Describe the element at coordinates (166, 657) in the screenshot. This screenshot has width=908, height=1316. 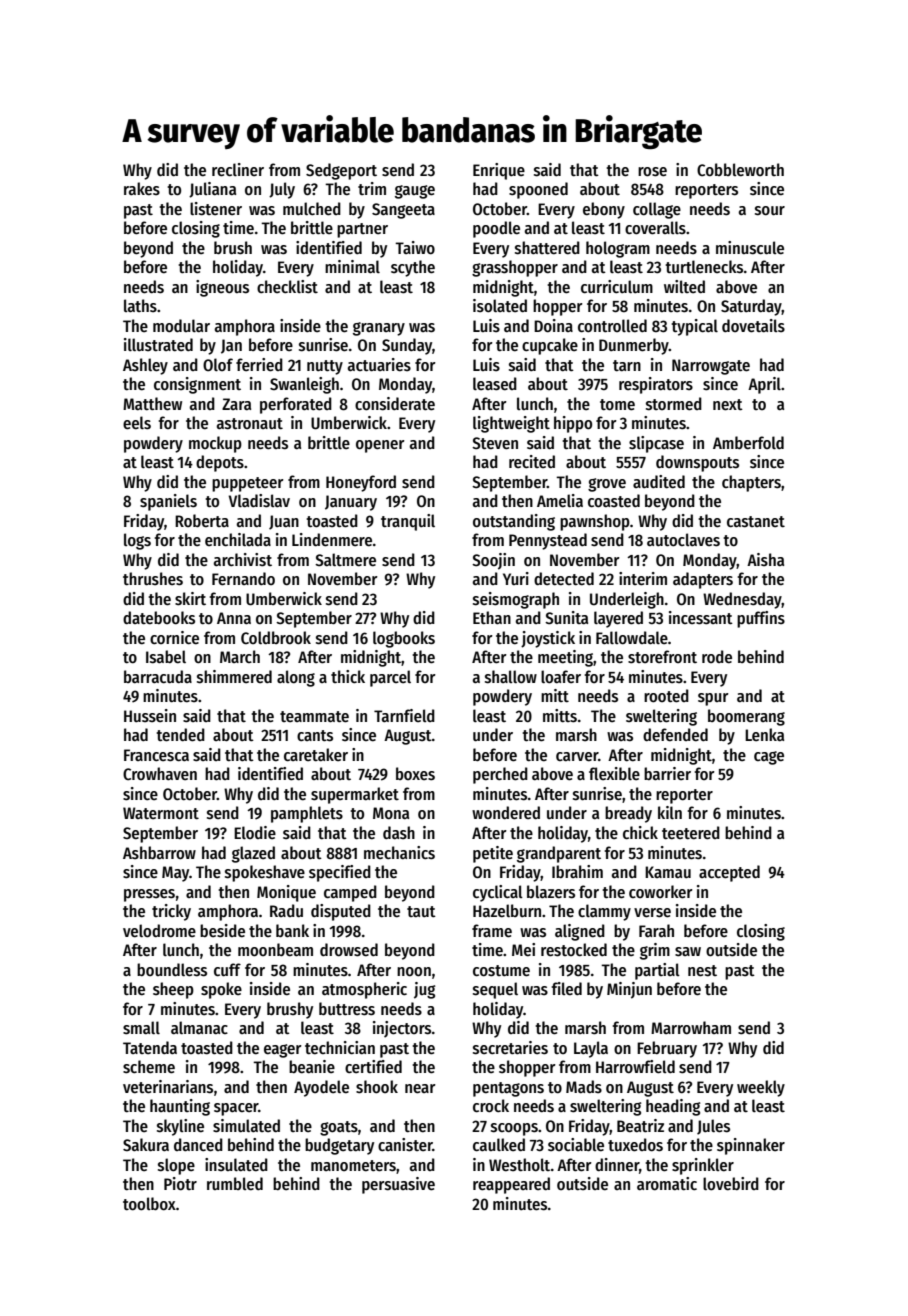
I see `Isabel` at that location.
